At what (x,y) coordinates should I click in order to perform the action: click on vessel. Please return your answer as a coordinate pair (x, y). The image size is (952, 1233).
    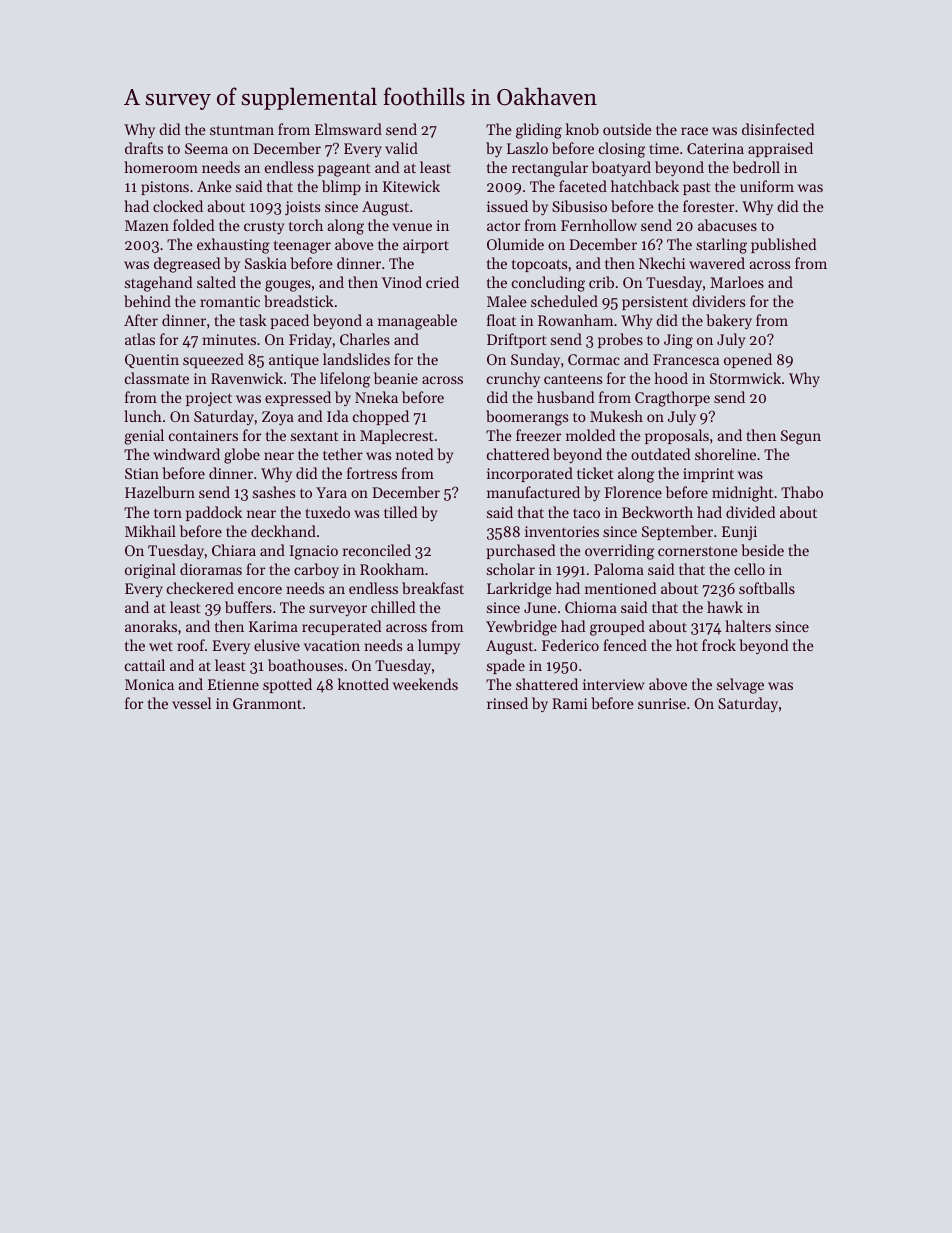
    Looking at the image, I should click on (191, 703).
